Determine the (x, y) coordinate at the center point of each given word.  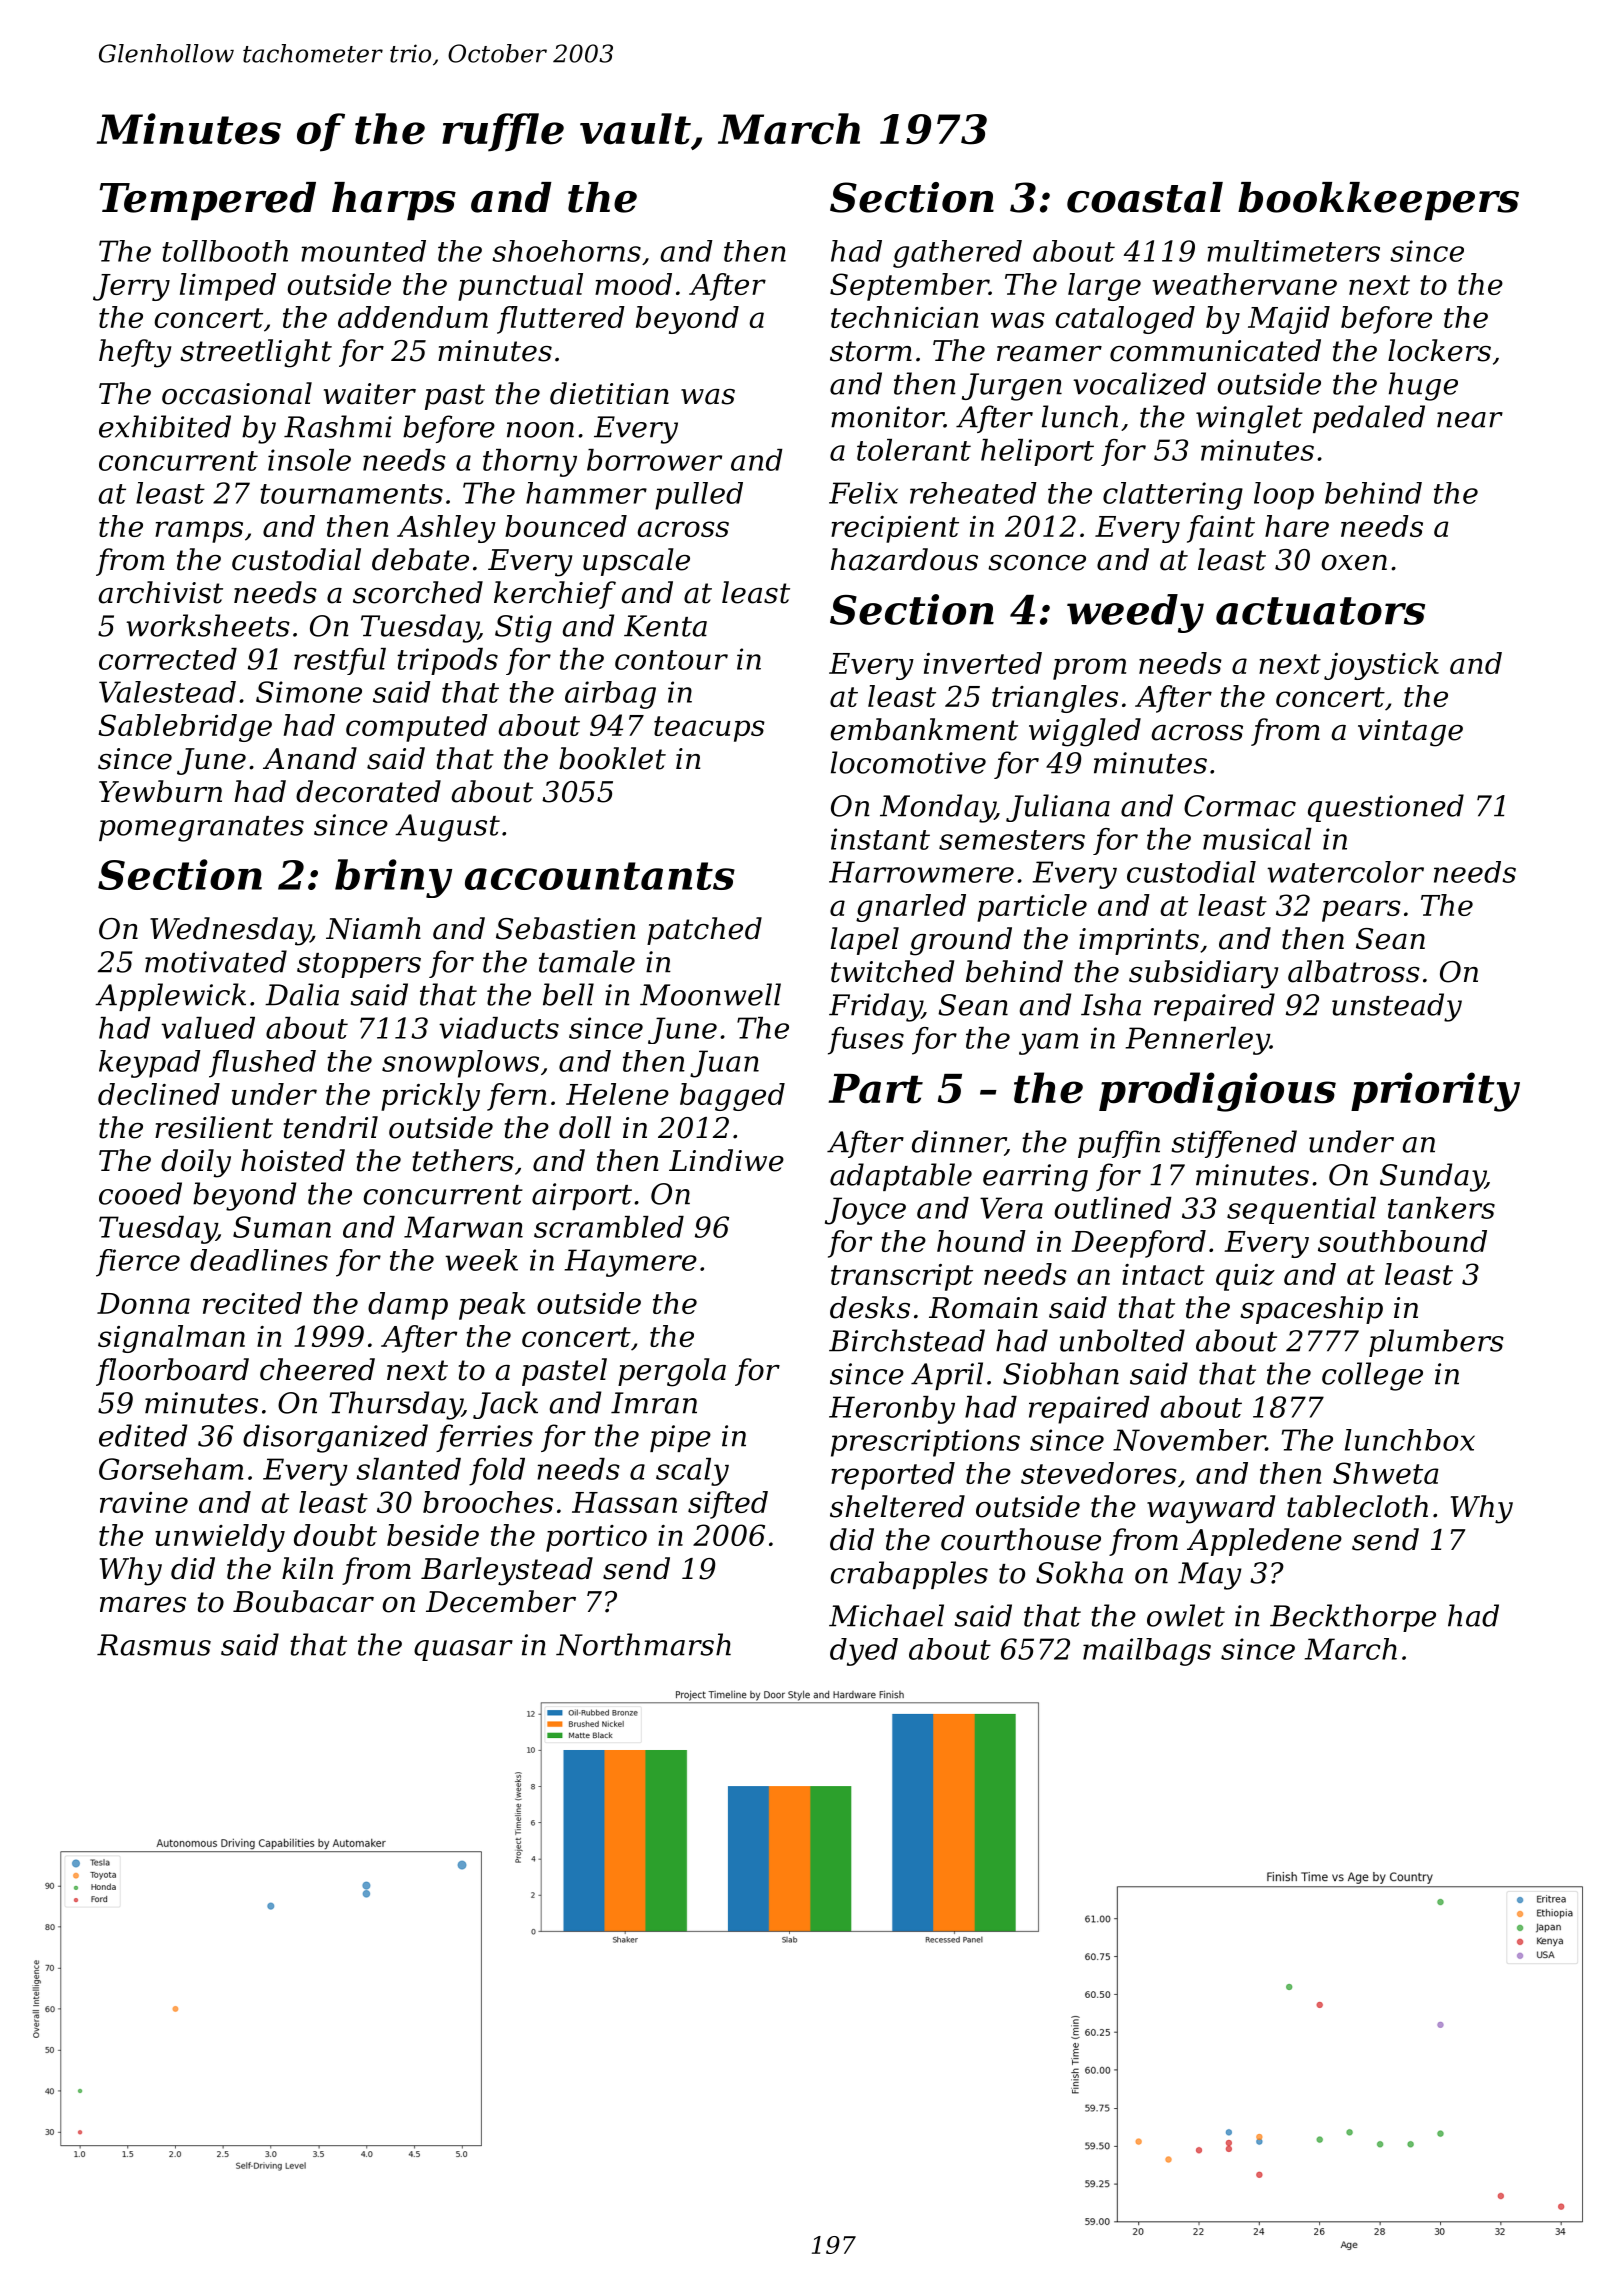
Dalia (302, 994)
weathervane (1245, 284)
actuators (1320, 611)
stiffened (1234, 1144)
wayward (1211, 1509)
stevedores (1099, 1473)
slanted (408, 1469)
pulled (699, 496)
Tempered (208, 201)
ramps (199, 532)
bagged (732, 1097)
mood (633, 284)
